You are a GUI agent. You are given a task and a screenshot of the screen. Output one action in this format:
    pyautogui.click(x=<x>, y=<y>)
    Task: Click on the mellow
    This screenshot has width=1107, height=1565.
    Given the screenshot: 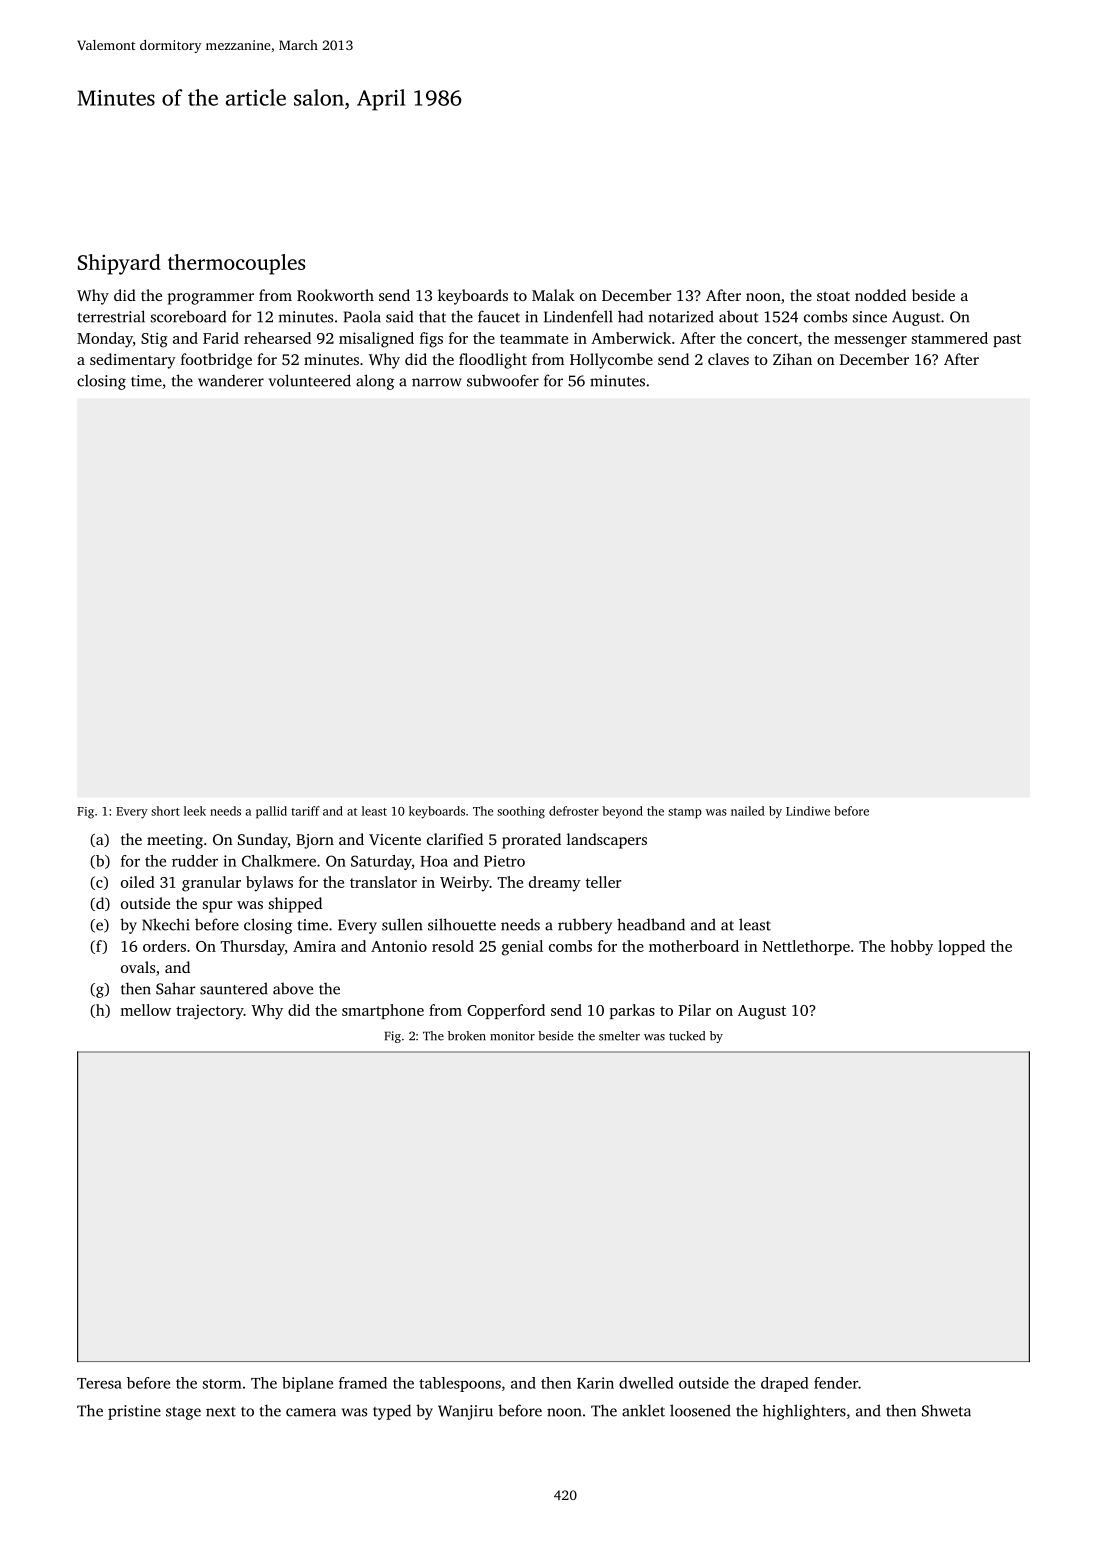 What is the action you would take?
    pyautogui.click(x=145, y=1010)
